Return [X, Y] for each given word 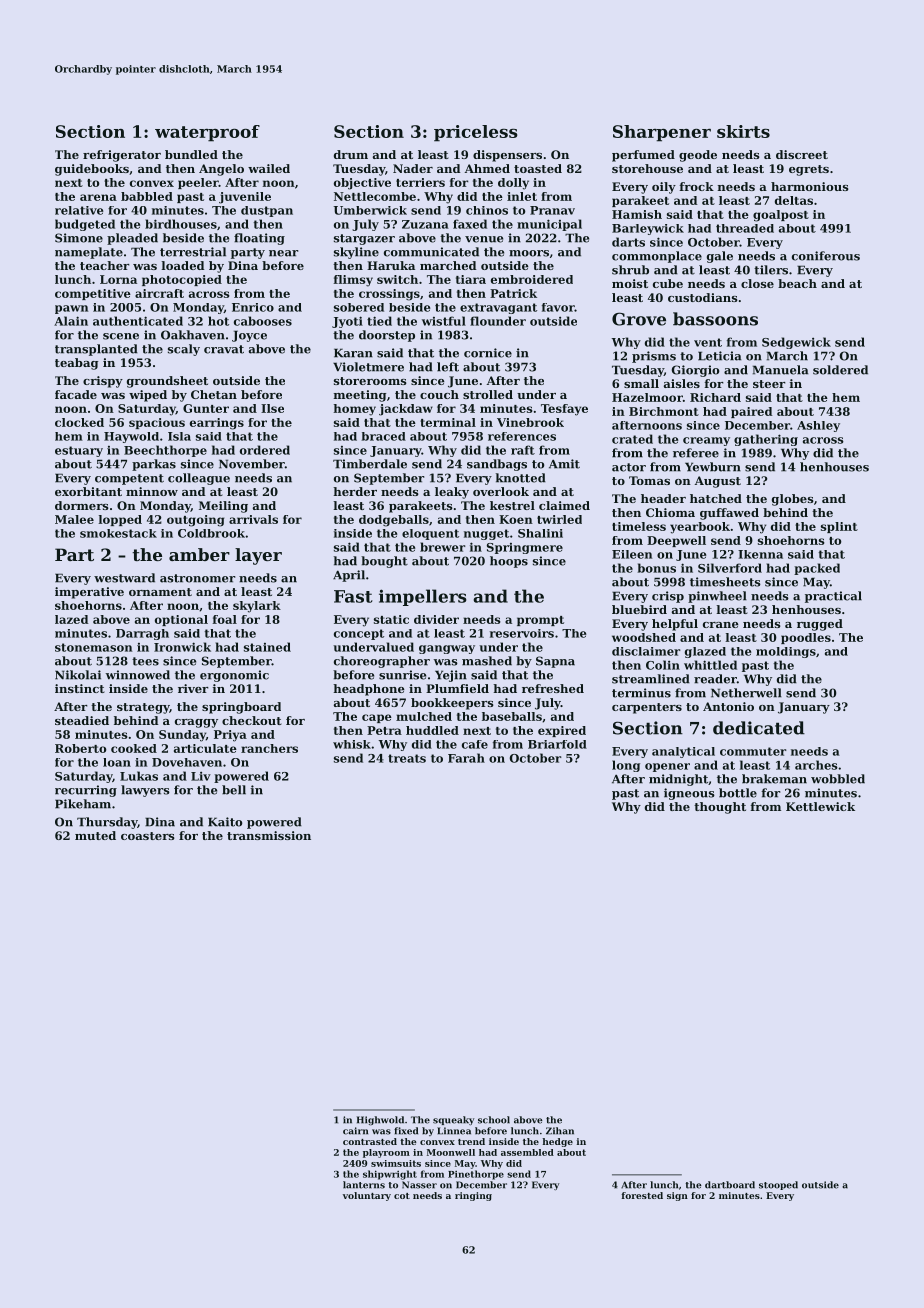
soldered [840, 370]
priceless [476, 133]
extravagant [498, 308]
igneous [689, 794]
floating [259, 239]
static [391, 619]
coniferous [826, 256]
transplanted [96, 350]
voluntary [367, 1196]
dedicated [759, 728]
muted [95, 835]
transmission [269, 835]
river [193, 688]
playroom [386, 1153]
